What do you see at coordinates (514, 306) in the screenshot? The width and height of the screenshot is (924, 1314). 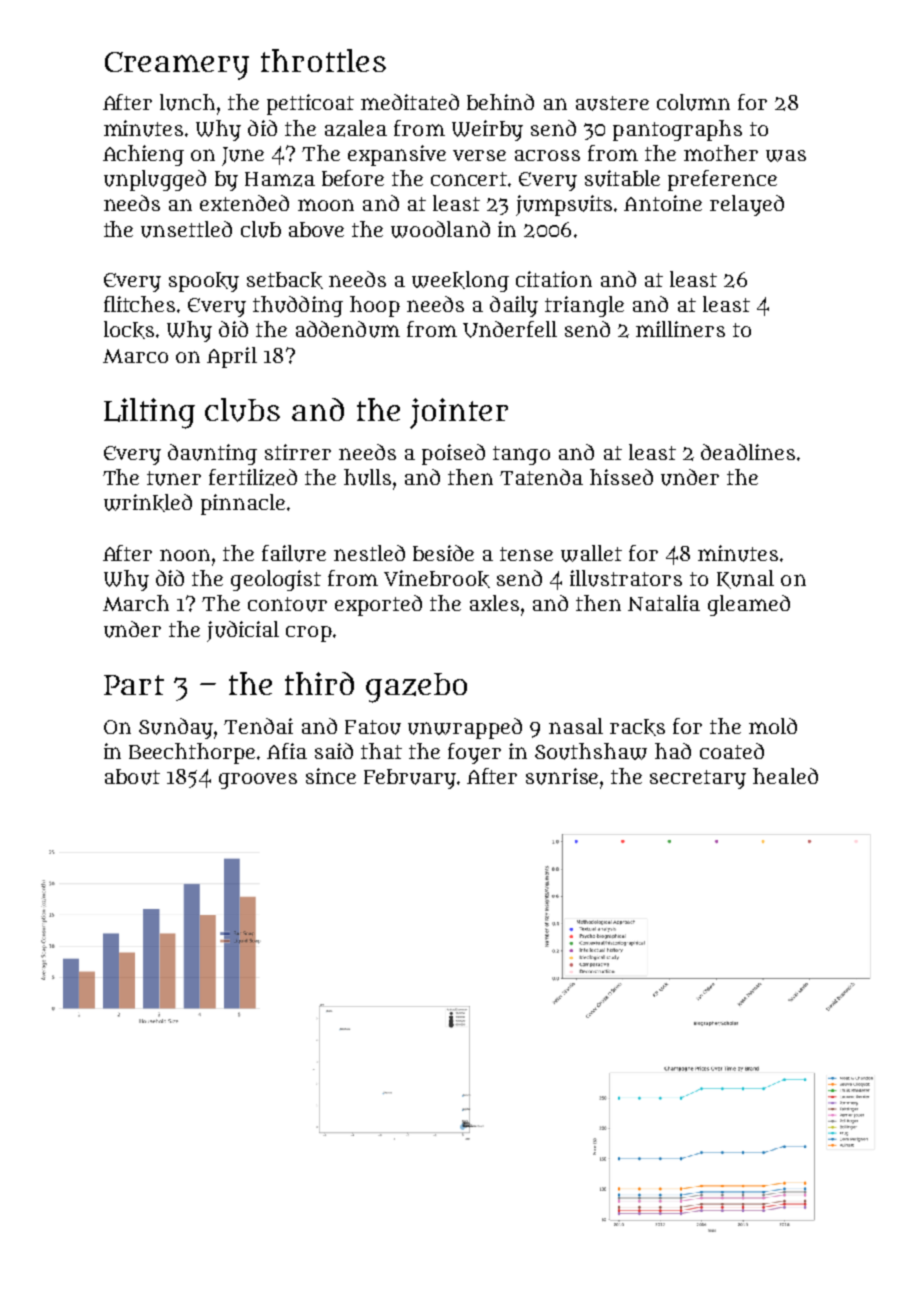 I see `daily` at bounding box center [514, 306].
